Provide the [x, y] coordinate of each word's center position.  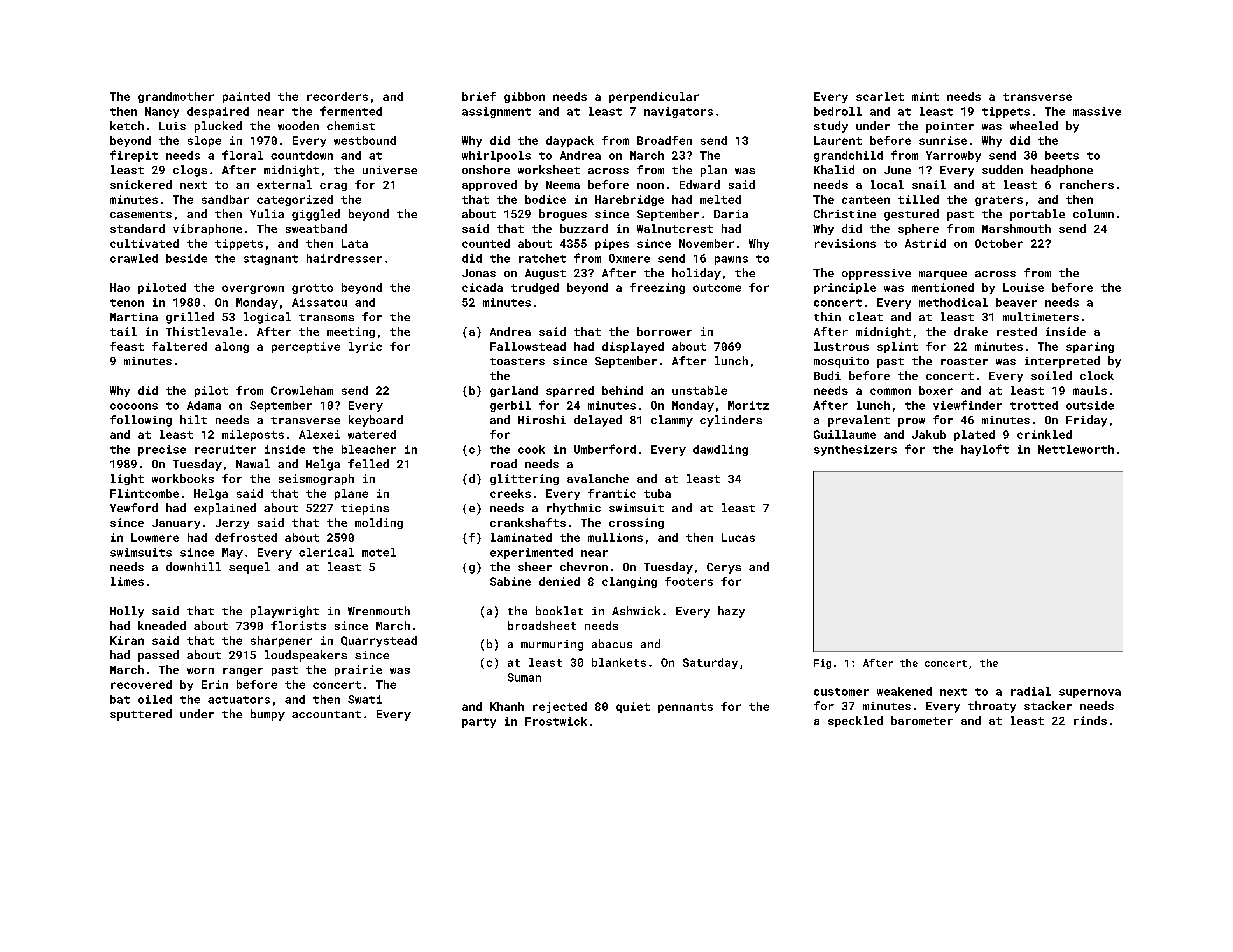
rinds [1090, 720]
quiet [633, 707]
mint [925, 96]
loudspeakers [306, 656]
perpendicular [654, 97]
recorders [337, 96]
